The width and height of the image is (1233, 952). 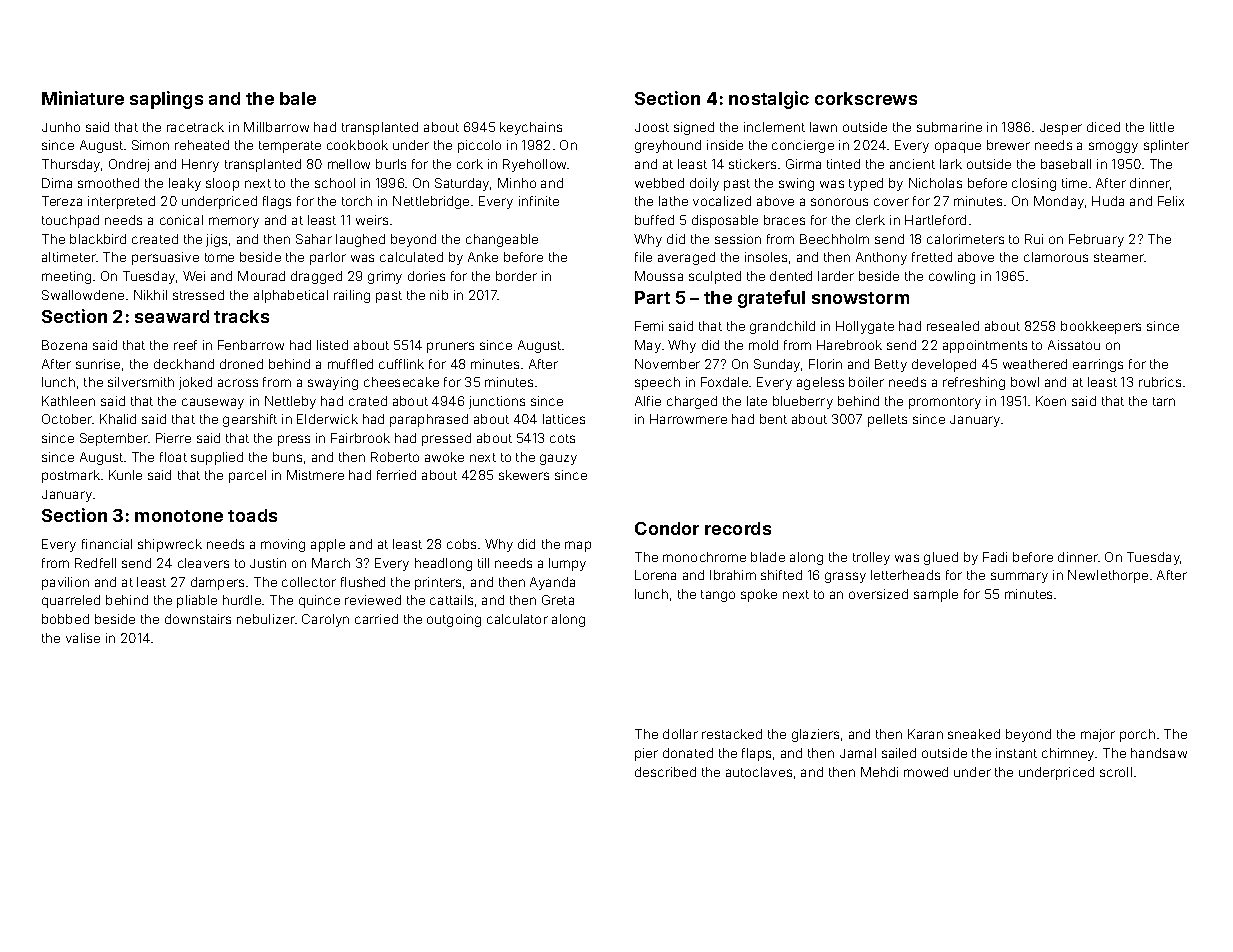 What do you see at coordinates (1061, 129) in the image?
I see `Jesper` at bounding box center [1061, 129].
